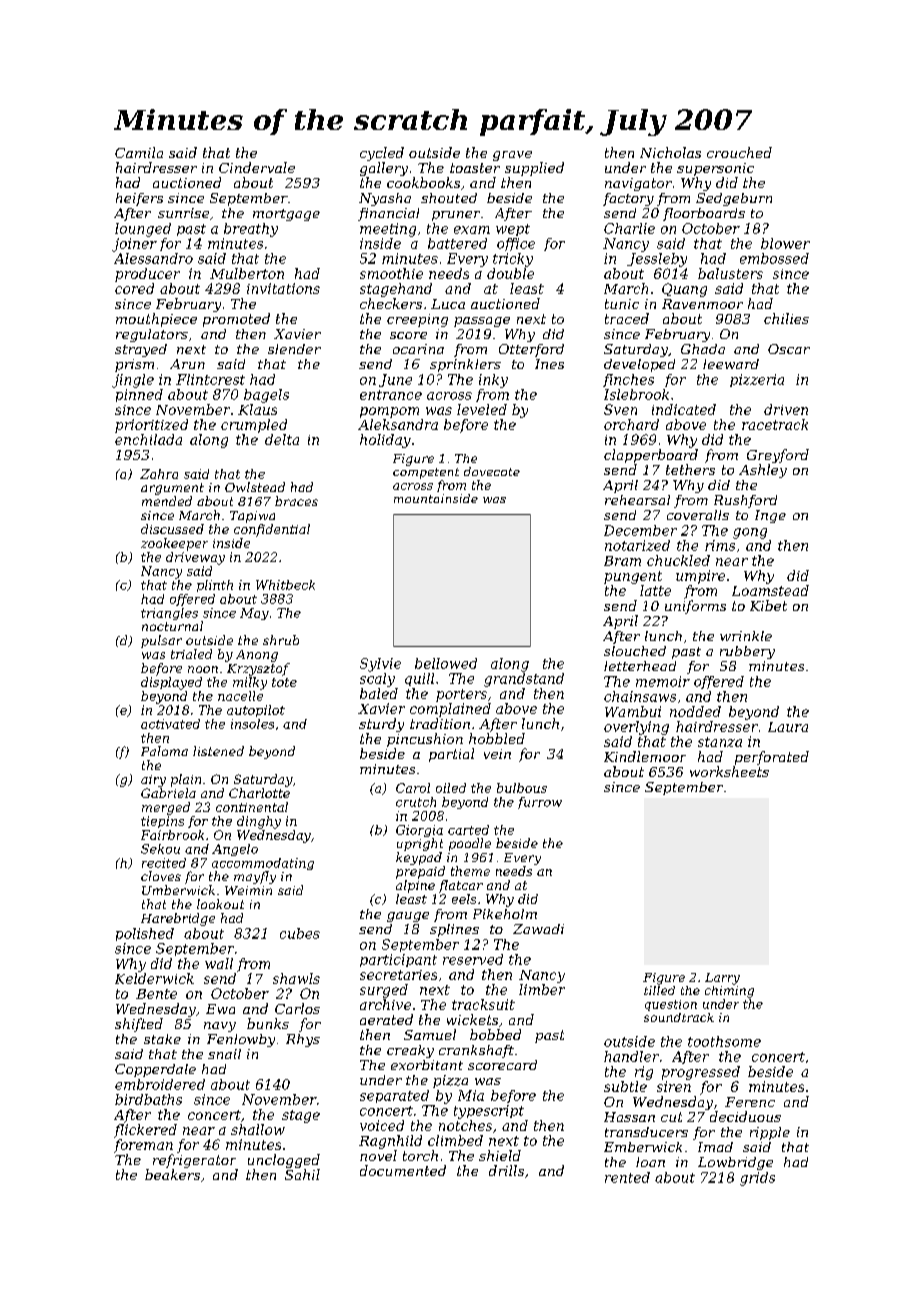  I want to click on confidential, so click(272, 530).
